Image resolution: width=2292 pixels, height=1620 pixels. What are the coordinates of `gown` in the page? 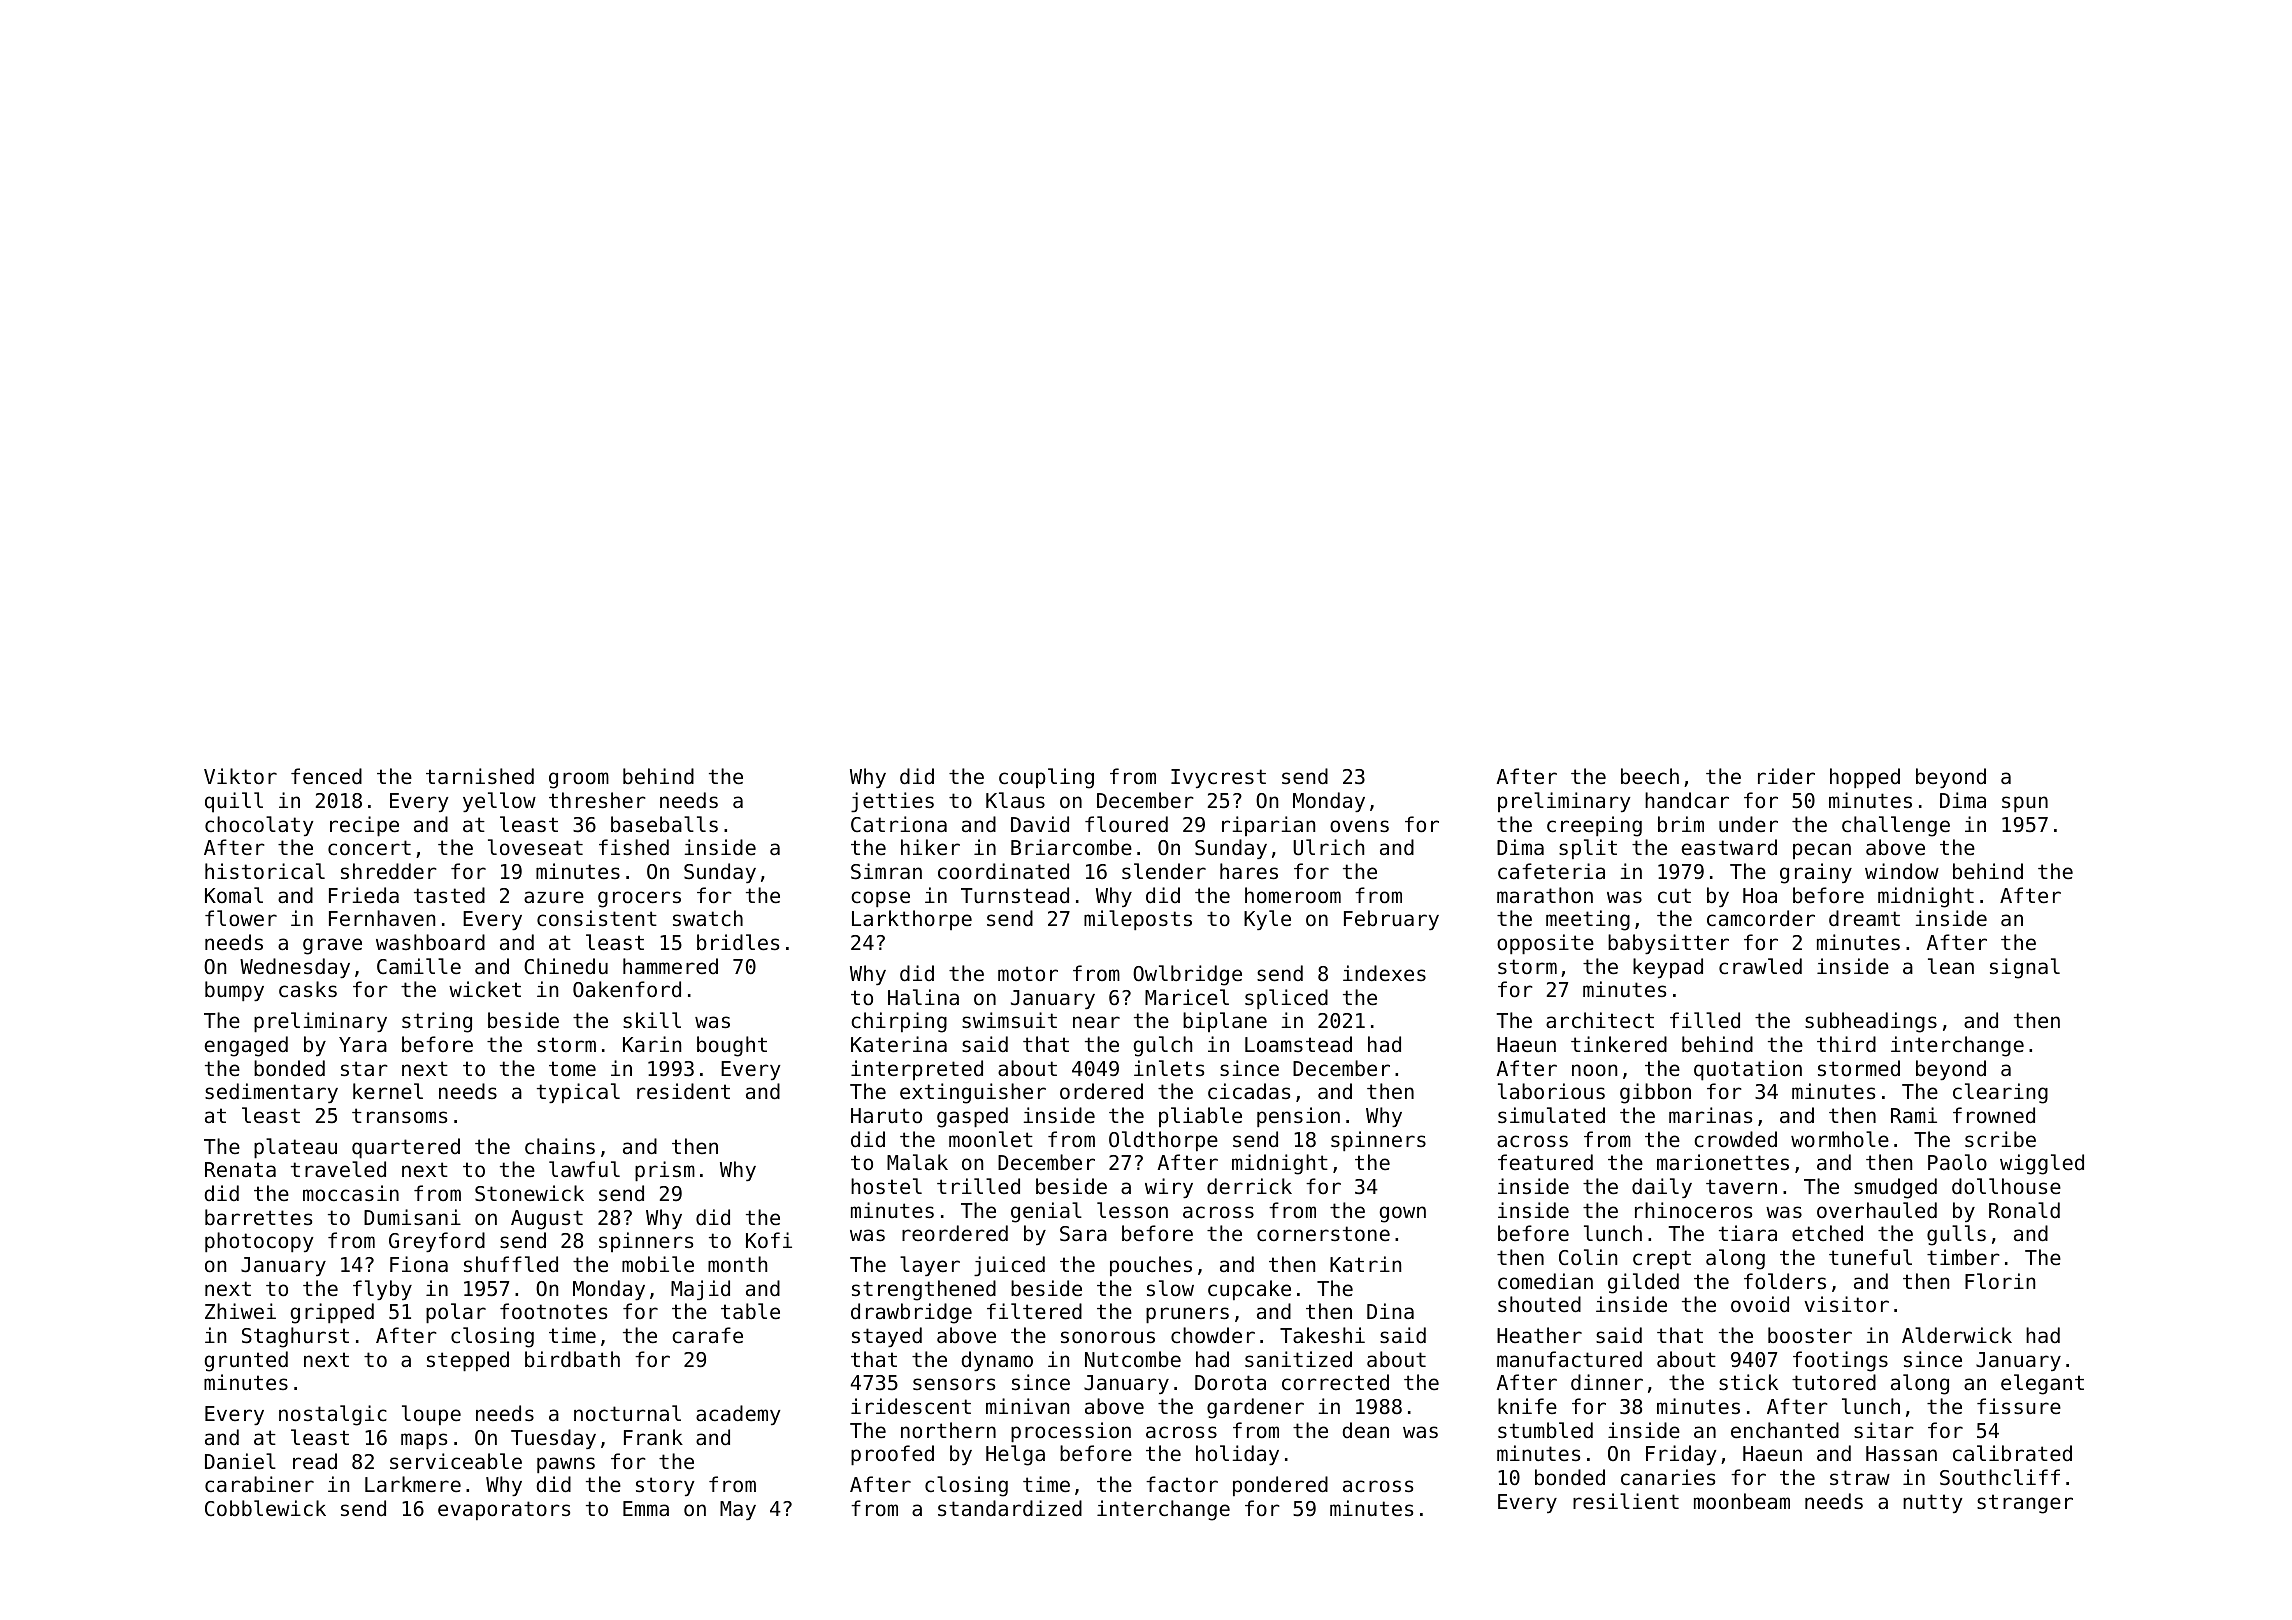 It's located at (1402, 1214).
